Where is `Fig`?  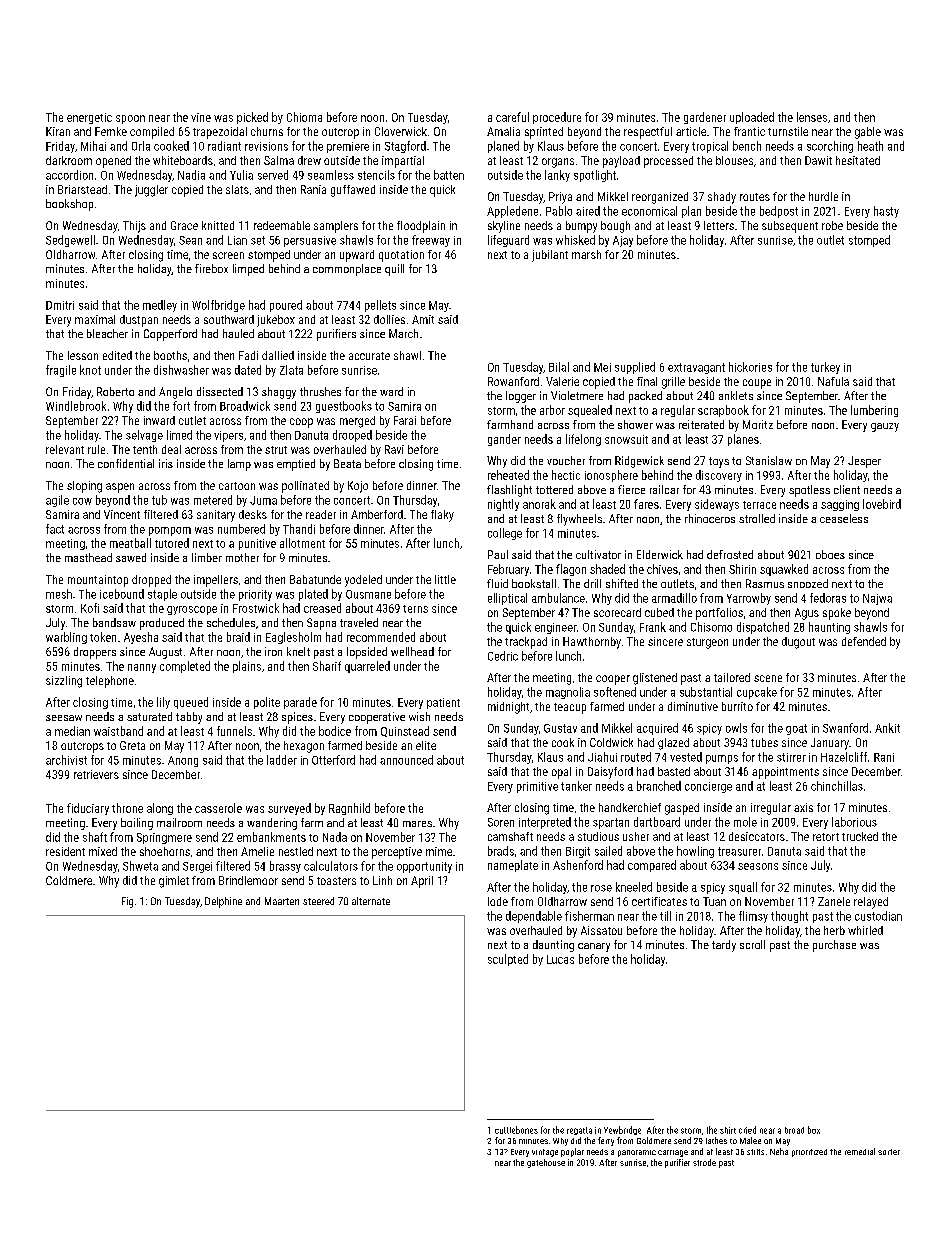 Fig is located at coordinates (127, 902).
